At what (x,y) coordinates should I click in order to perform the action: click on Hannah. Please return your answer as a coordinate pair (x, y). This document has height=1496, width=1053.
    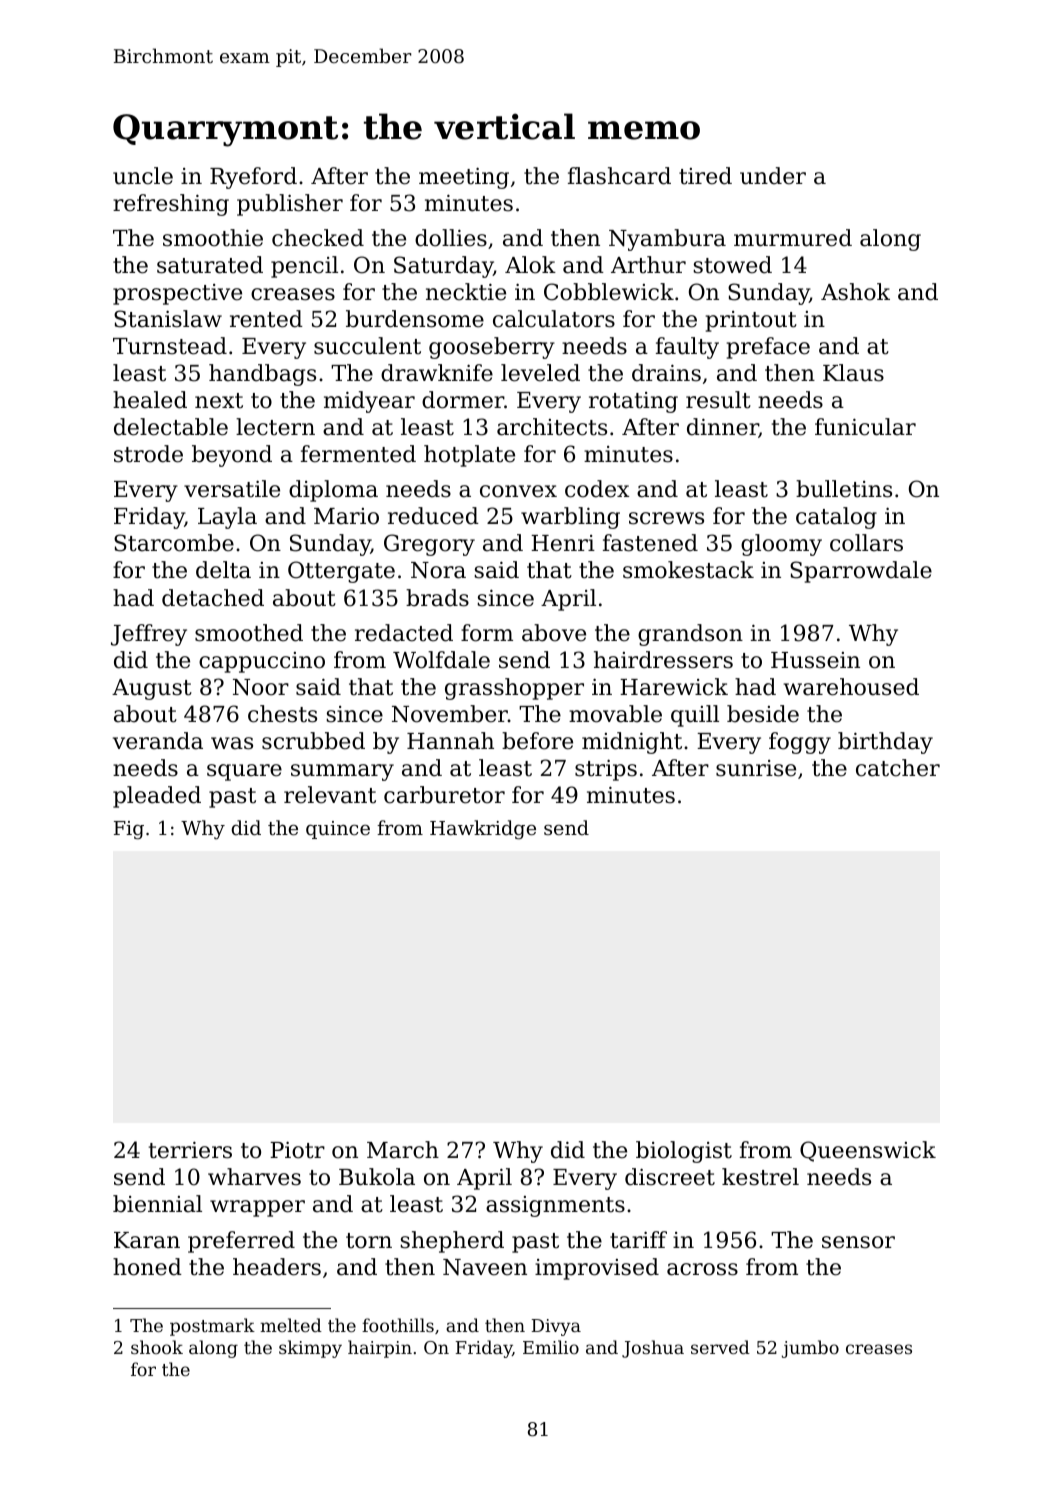
    Looking at the image, I should click on (450, 741).
